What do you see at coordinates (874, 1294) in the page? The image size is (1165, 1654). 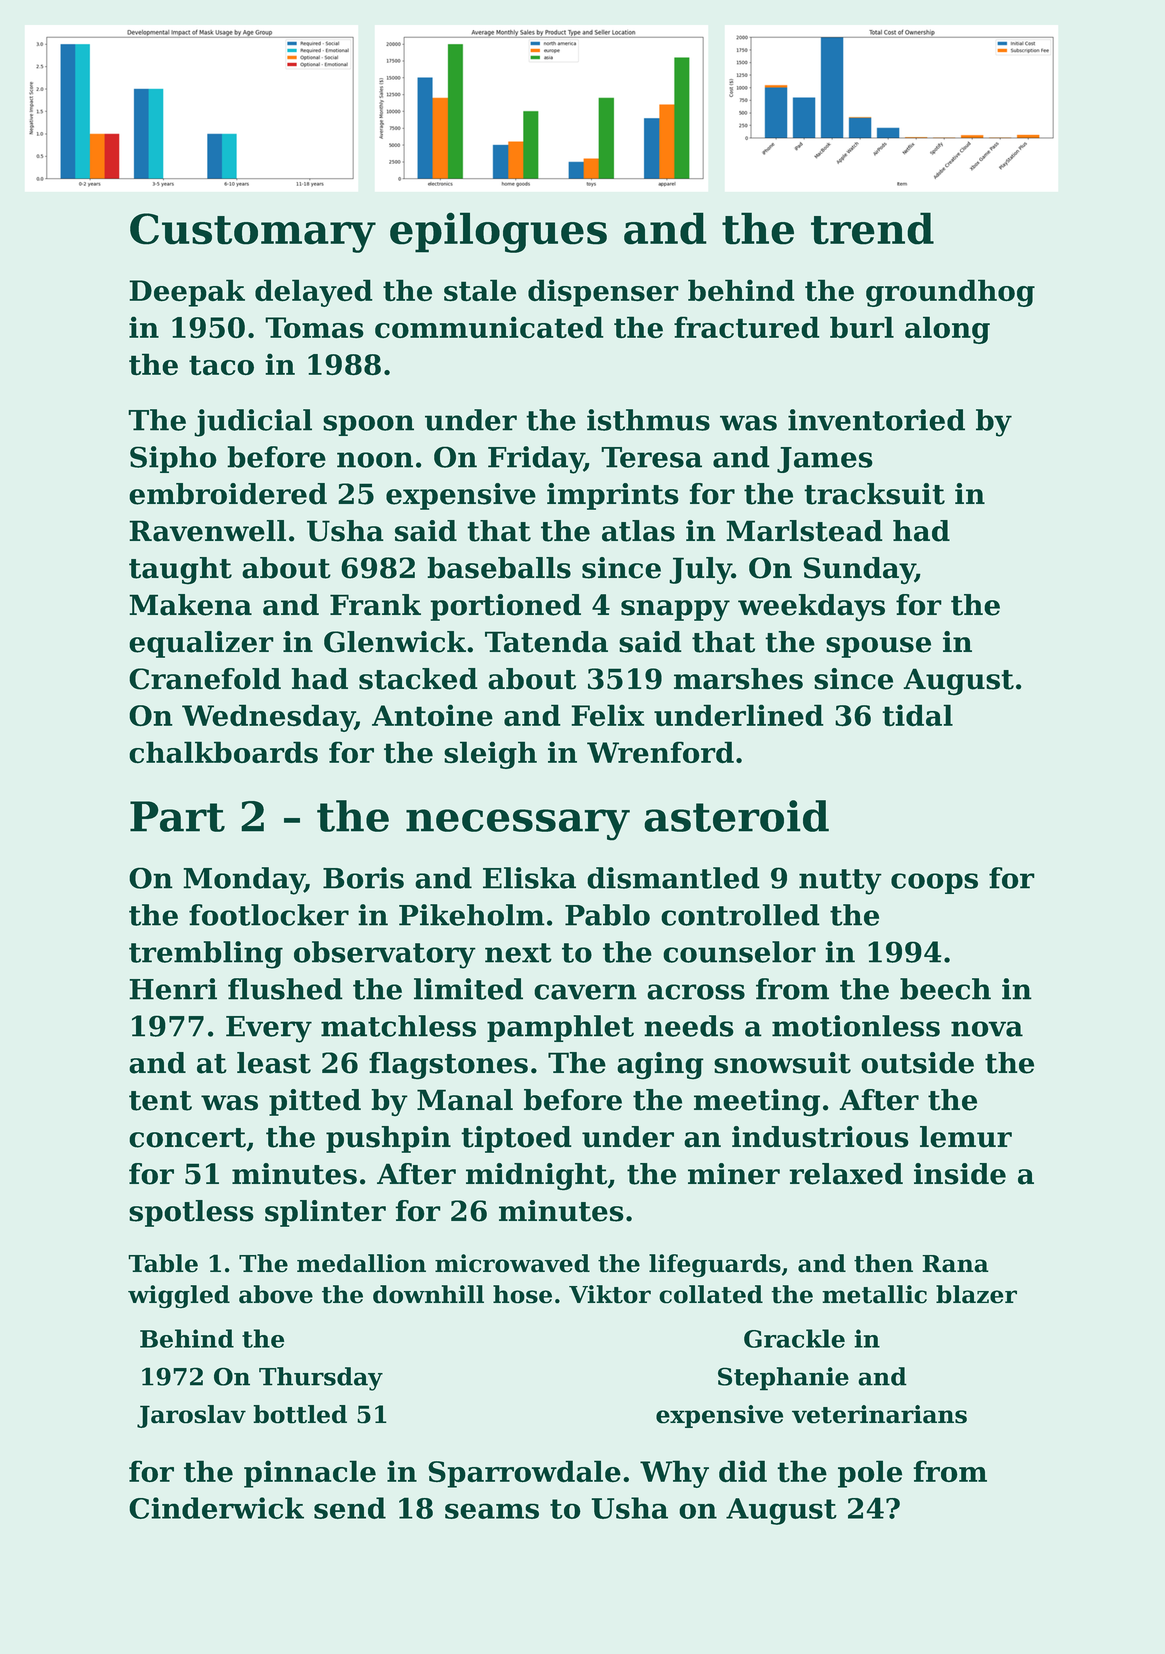 I see `metallic` at bounding box center [874, 1294].
